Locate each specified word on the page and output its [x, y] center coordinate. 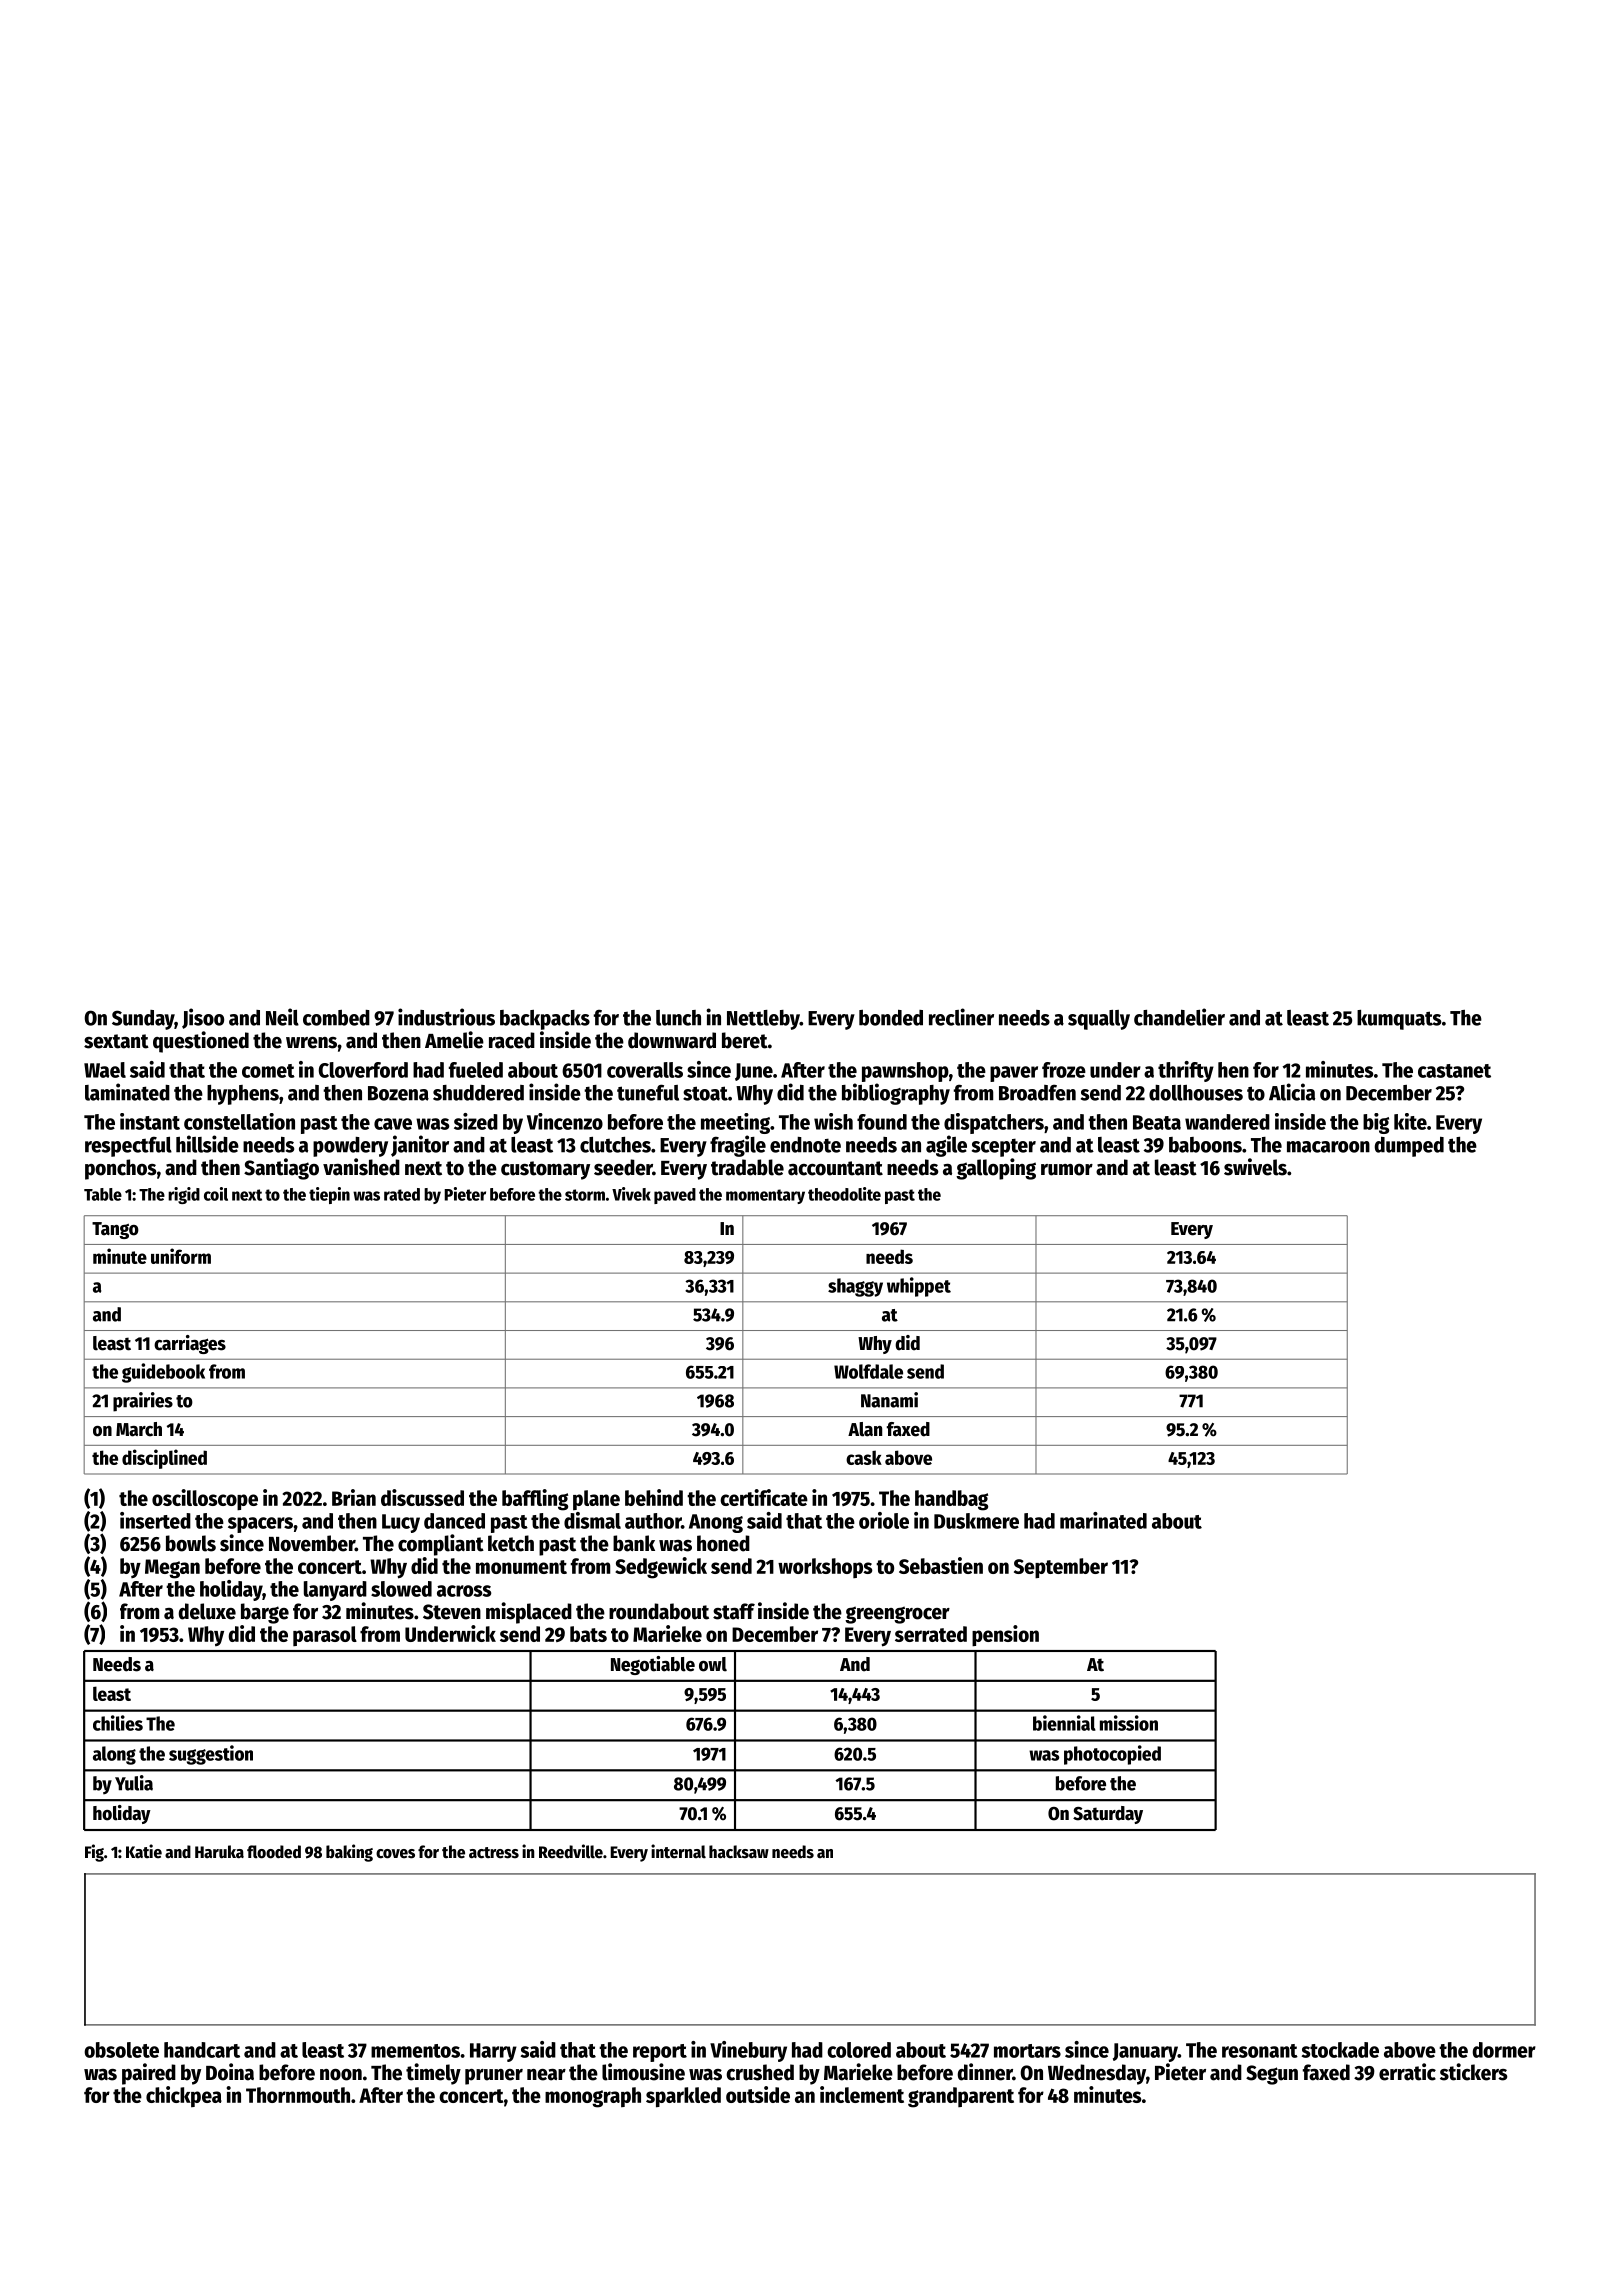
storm [585, 1195]
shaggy [855, 1287]
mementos [415, 2051]
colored [859, 2050]
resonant [1260, 2051]
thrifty [1186, 1071]
